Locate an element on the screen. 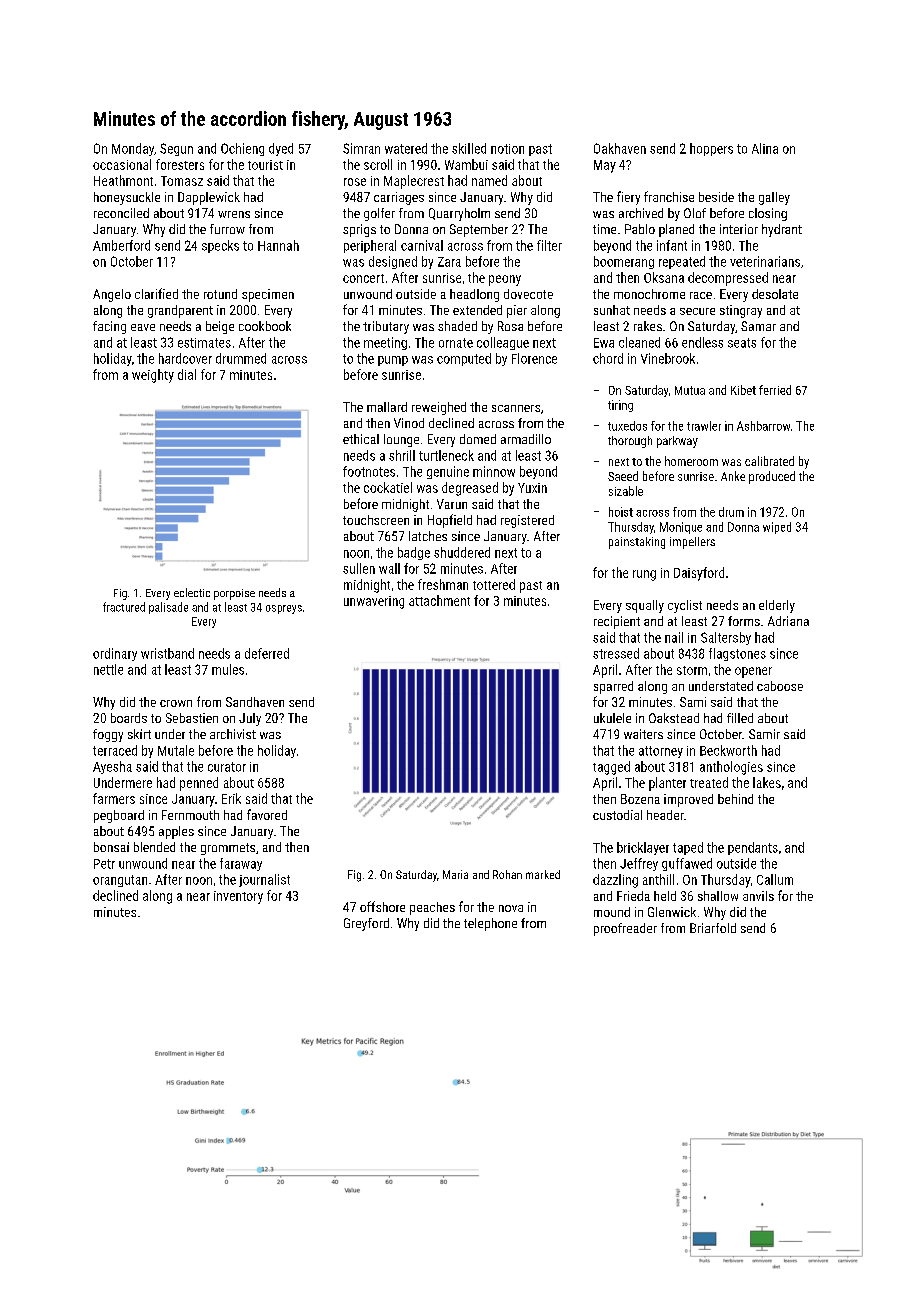  Petr is located at coordinates (104, 864).
